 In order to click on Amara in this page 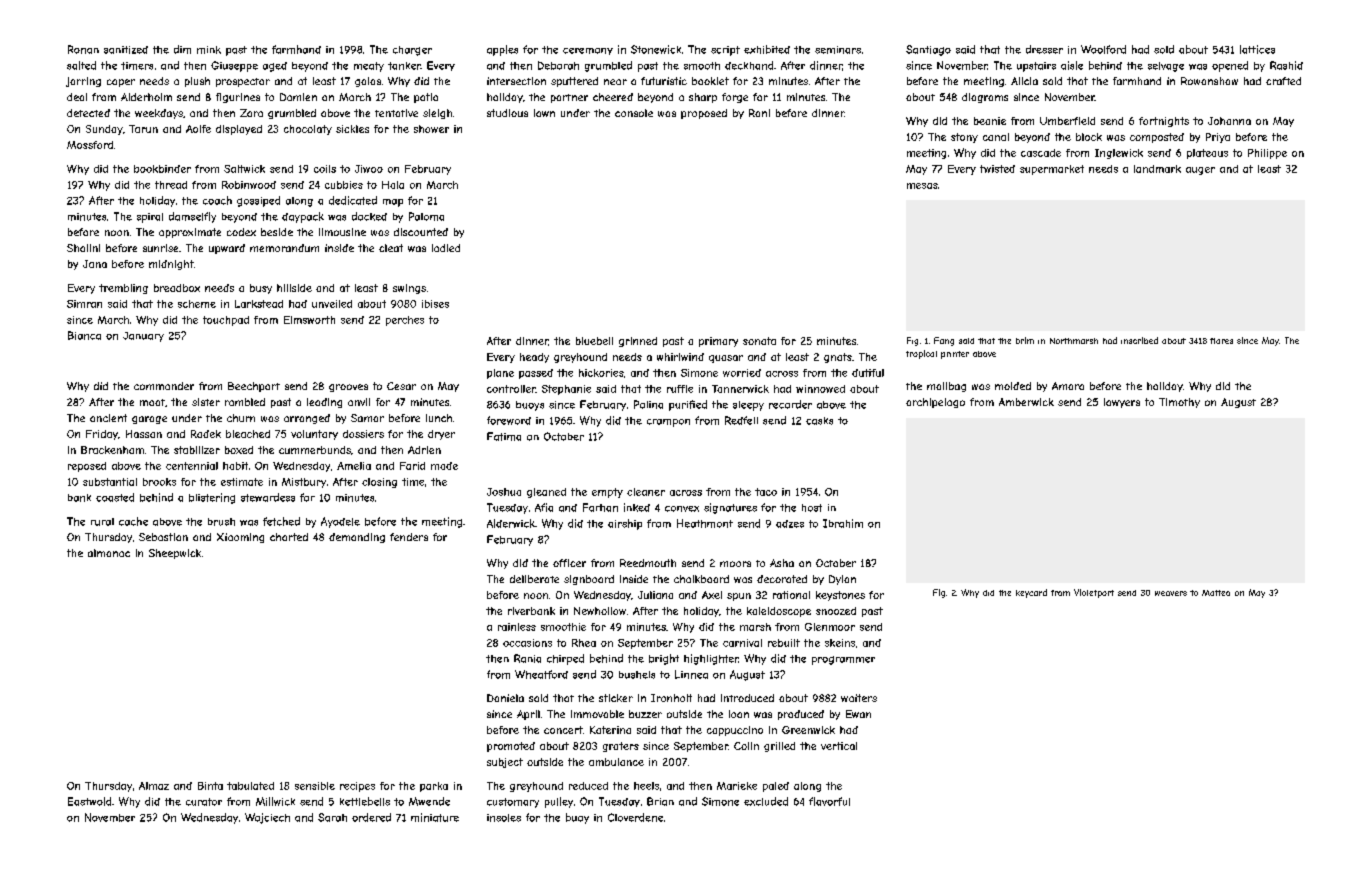, I will do `click(1068, 386)`.
